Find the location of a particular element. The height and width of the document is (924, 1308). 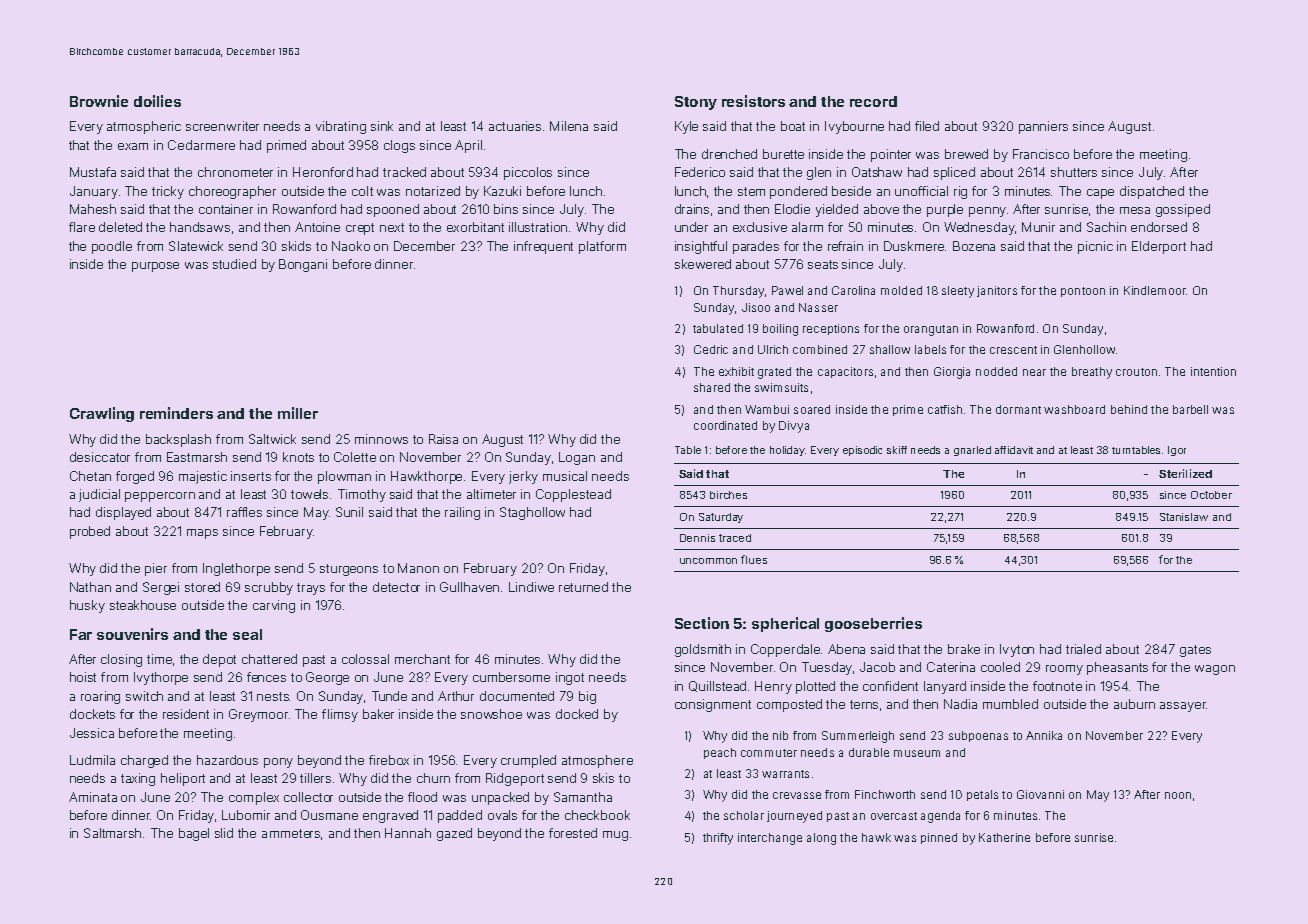

bins is located at coordinates (506, 209).
